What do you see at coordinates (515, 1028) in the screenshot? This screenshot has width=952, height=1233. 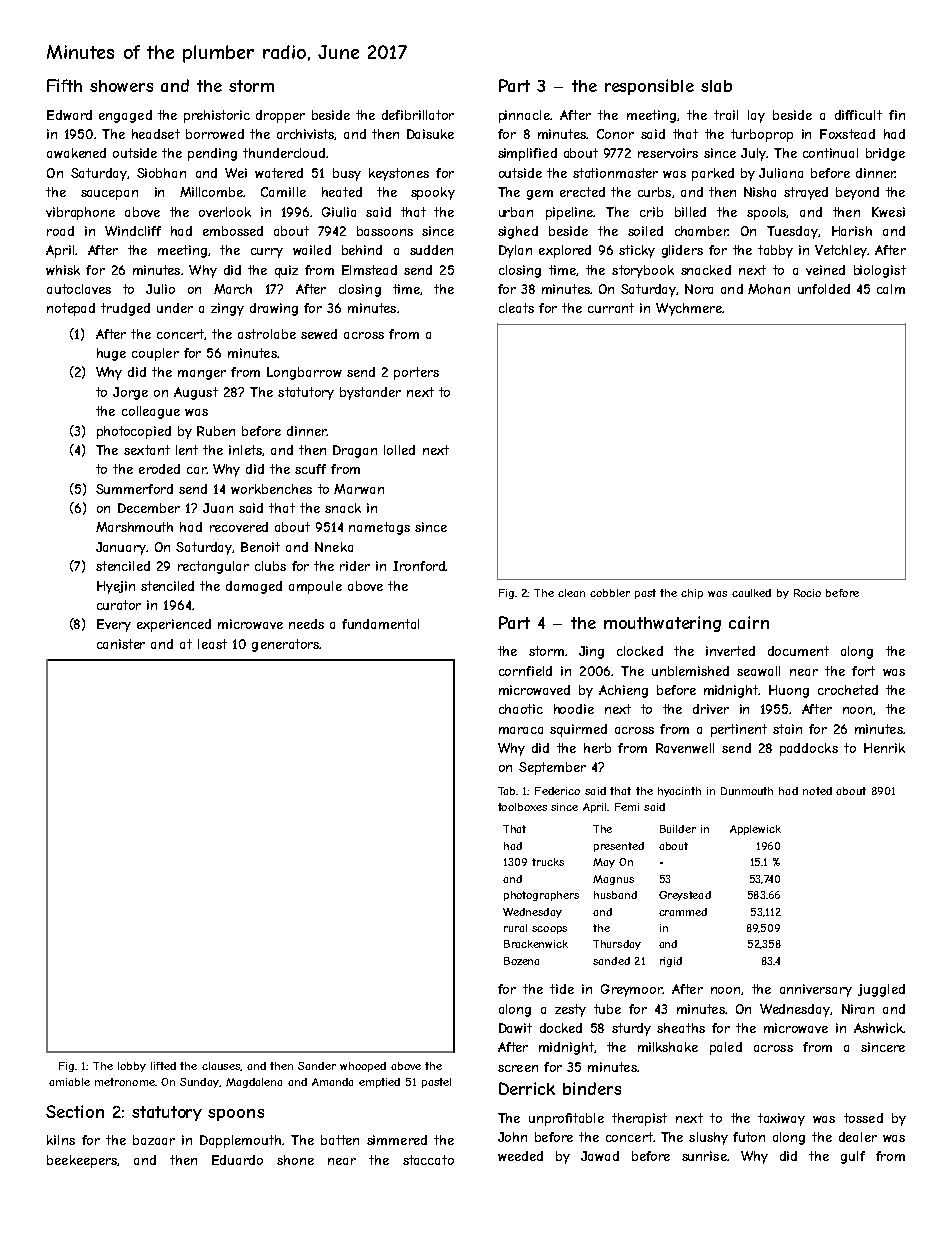 I see `Dawit` at bounding box center [515, 1028].
